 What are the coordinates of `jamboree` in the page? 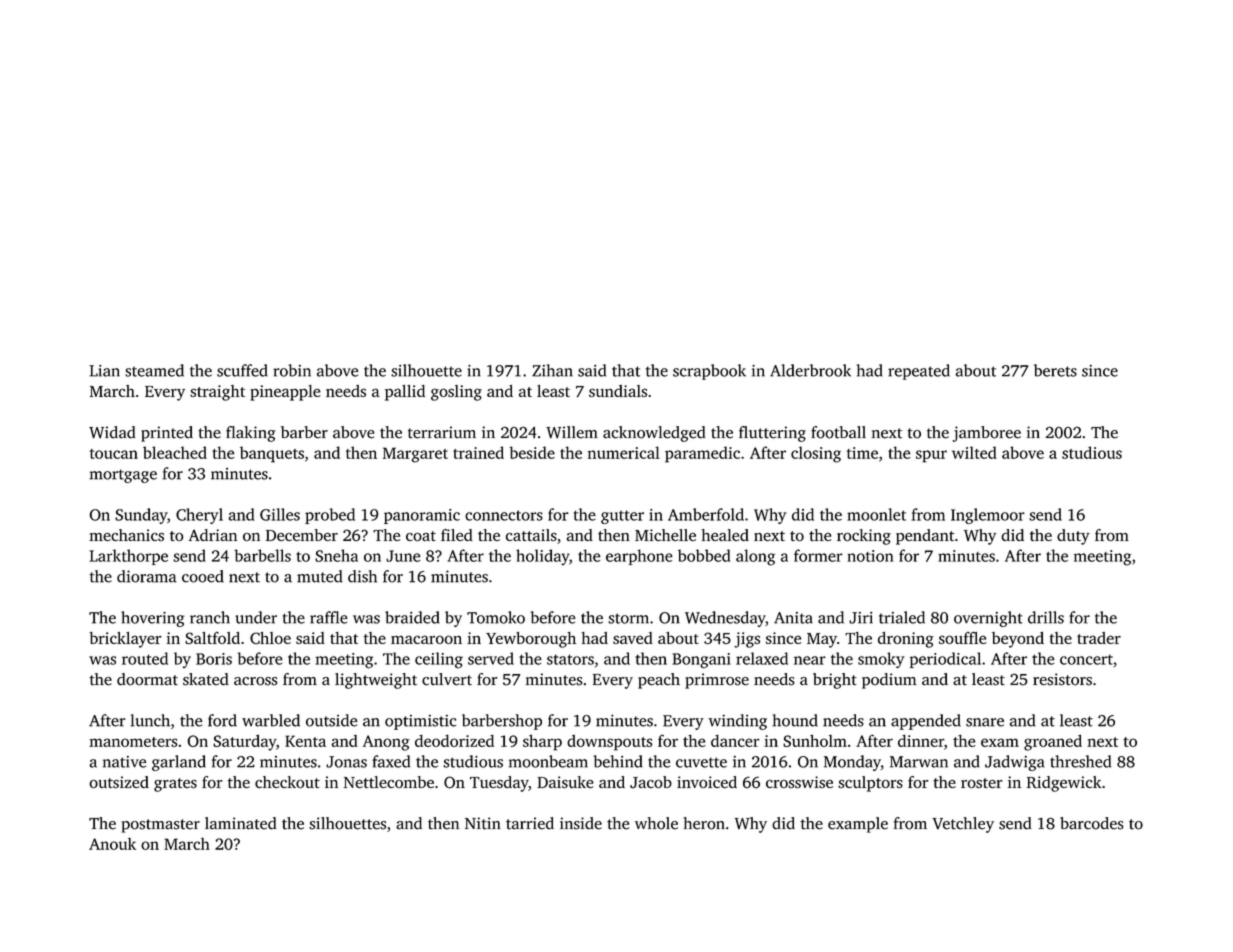 It's located at (987, 434).
